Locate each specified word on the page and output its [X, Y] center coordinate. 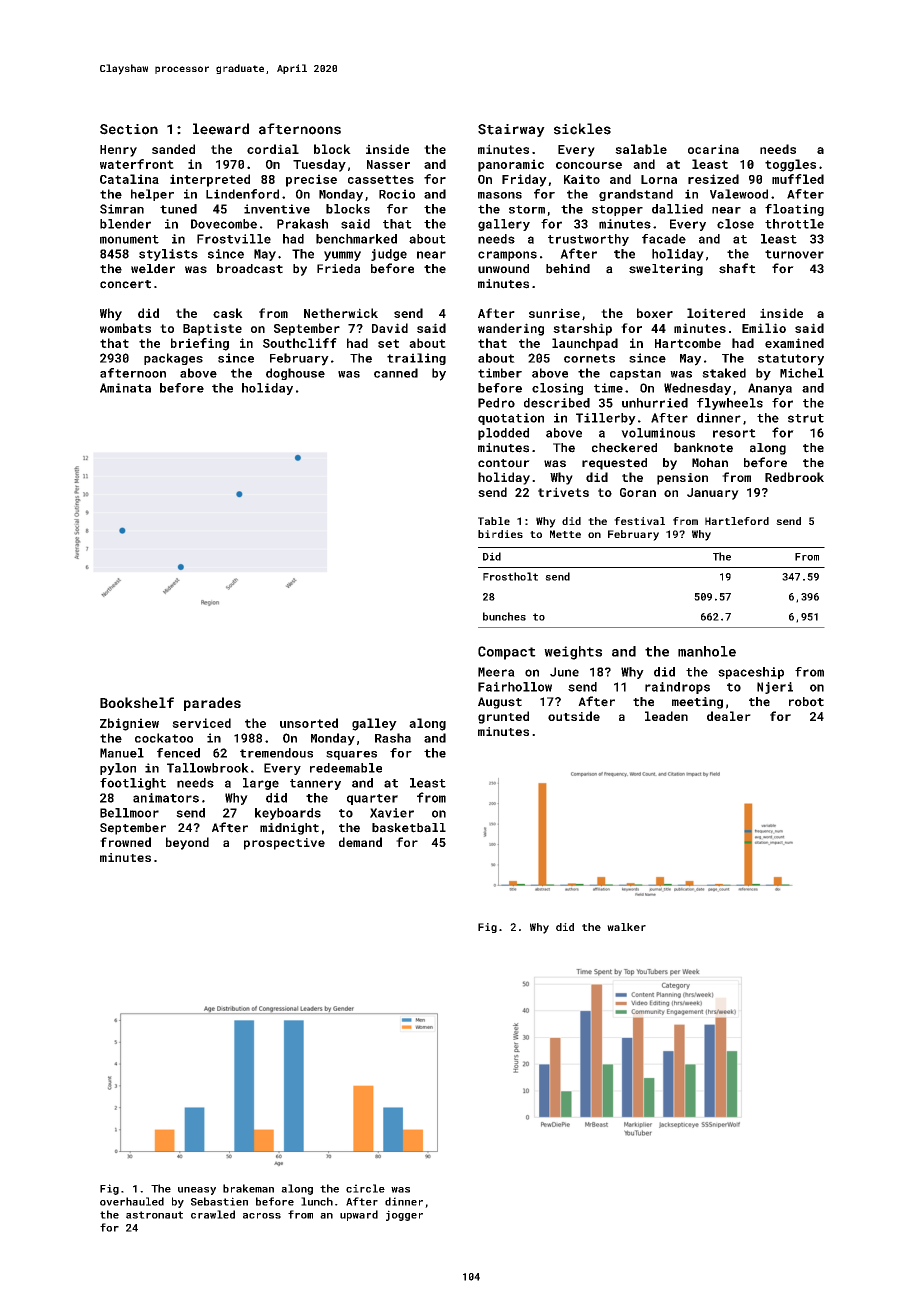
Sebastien [219, 1201]
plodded [503, 434]
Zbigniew [129, 724]
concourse [589, 165]
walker [626, 927]
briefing [200, 344]
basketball [409, 828]
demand [360, 842]
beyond [187, 843]
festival [639, 521]
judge [389, 255]
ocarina [713, 149]
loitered [716, 313]
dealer [729, 716]
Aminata [125, 388]
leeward [221, 129]
